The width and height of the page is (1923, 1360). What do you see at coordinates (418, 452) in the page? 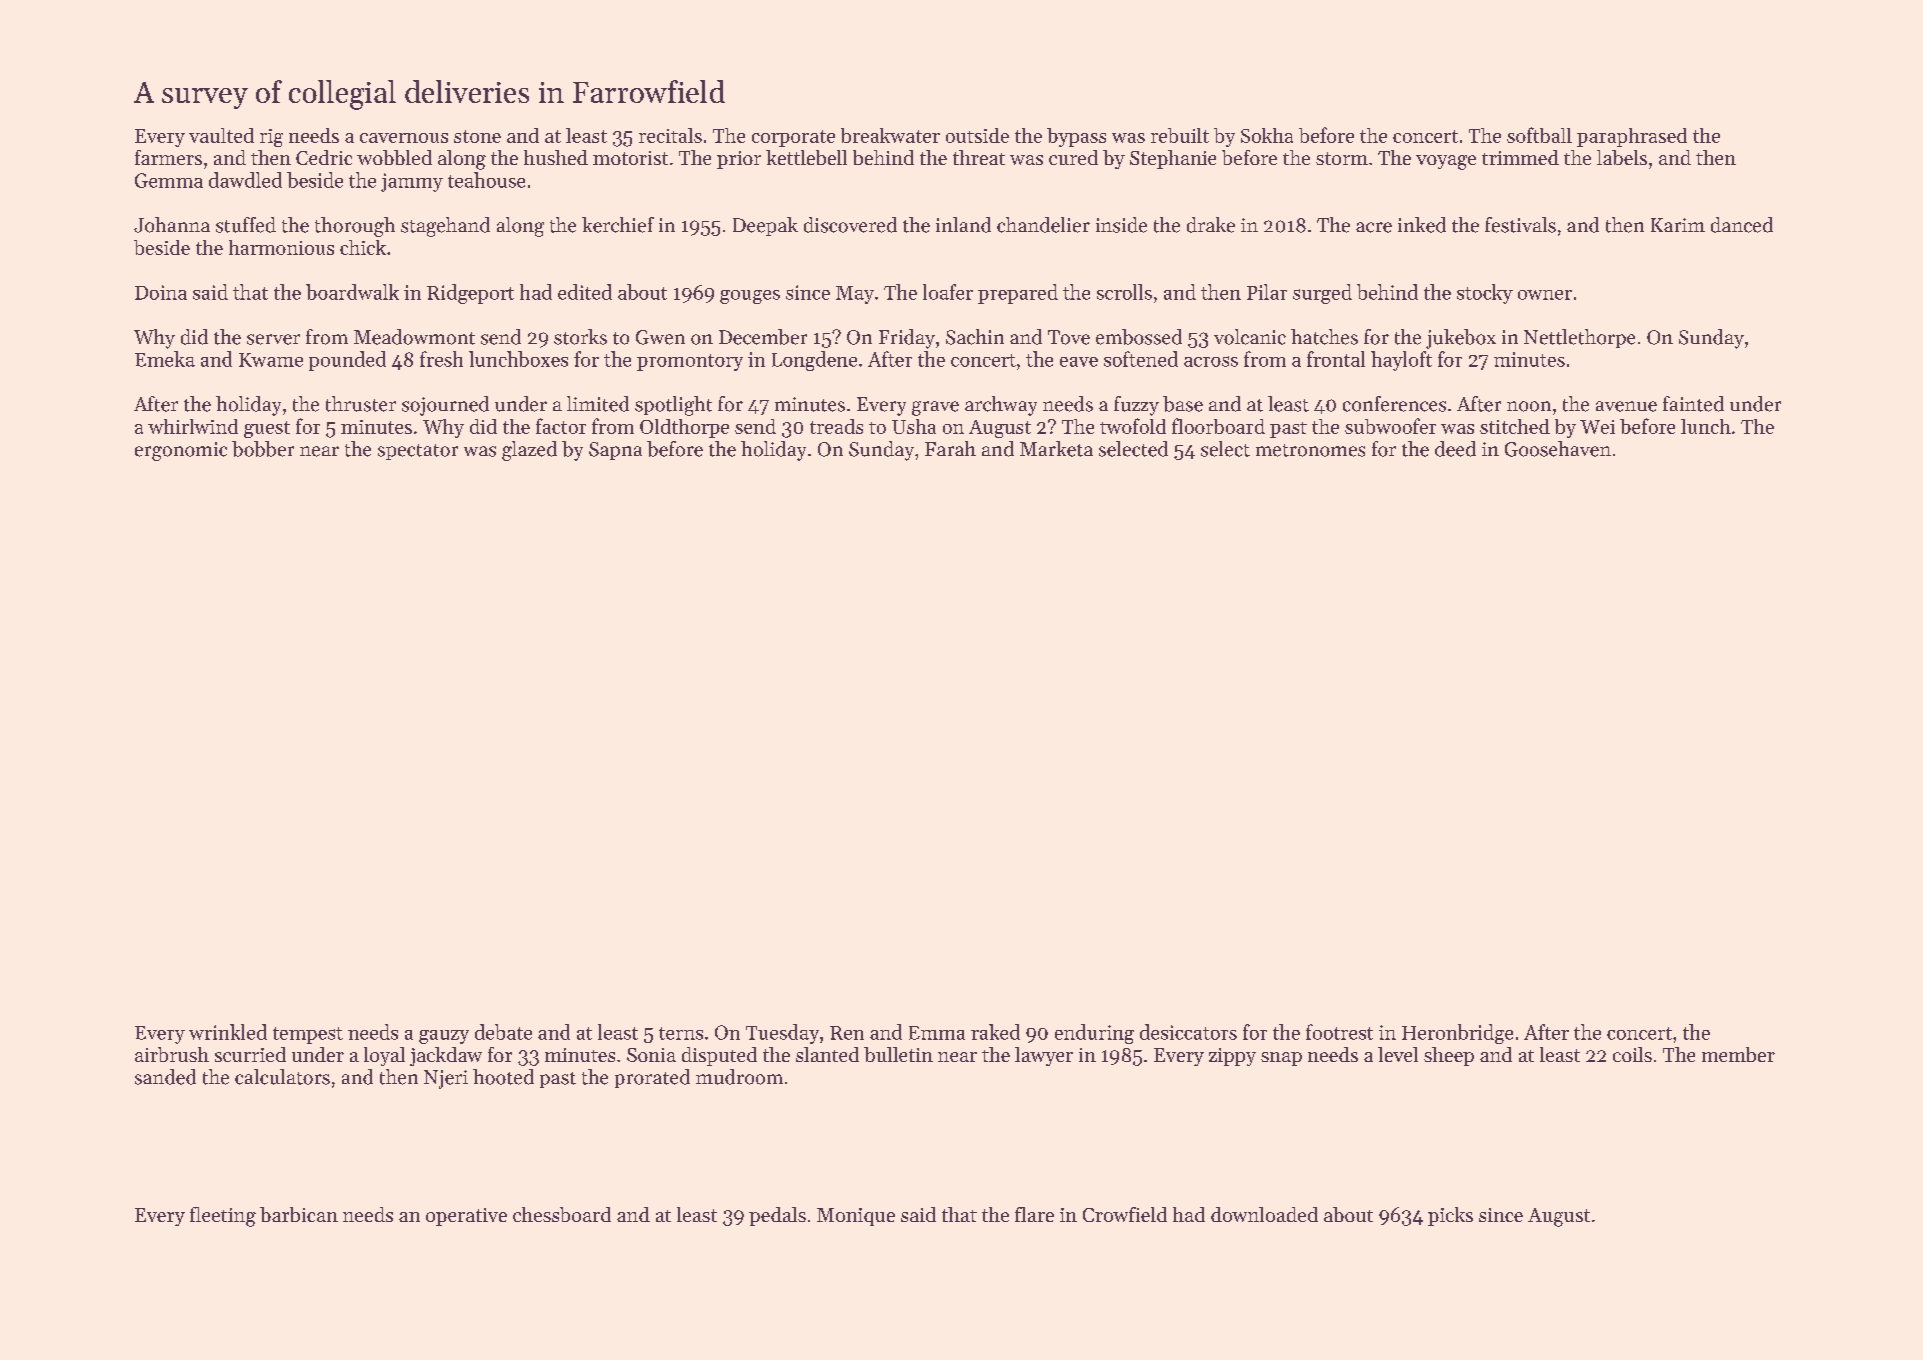
I see `spectator` at bounding box center [418, 452].
